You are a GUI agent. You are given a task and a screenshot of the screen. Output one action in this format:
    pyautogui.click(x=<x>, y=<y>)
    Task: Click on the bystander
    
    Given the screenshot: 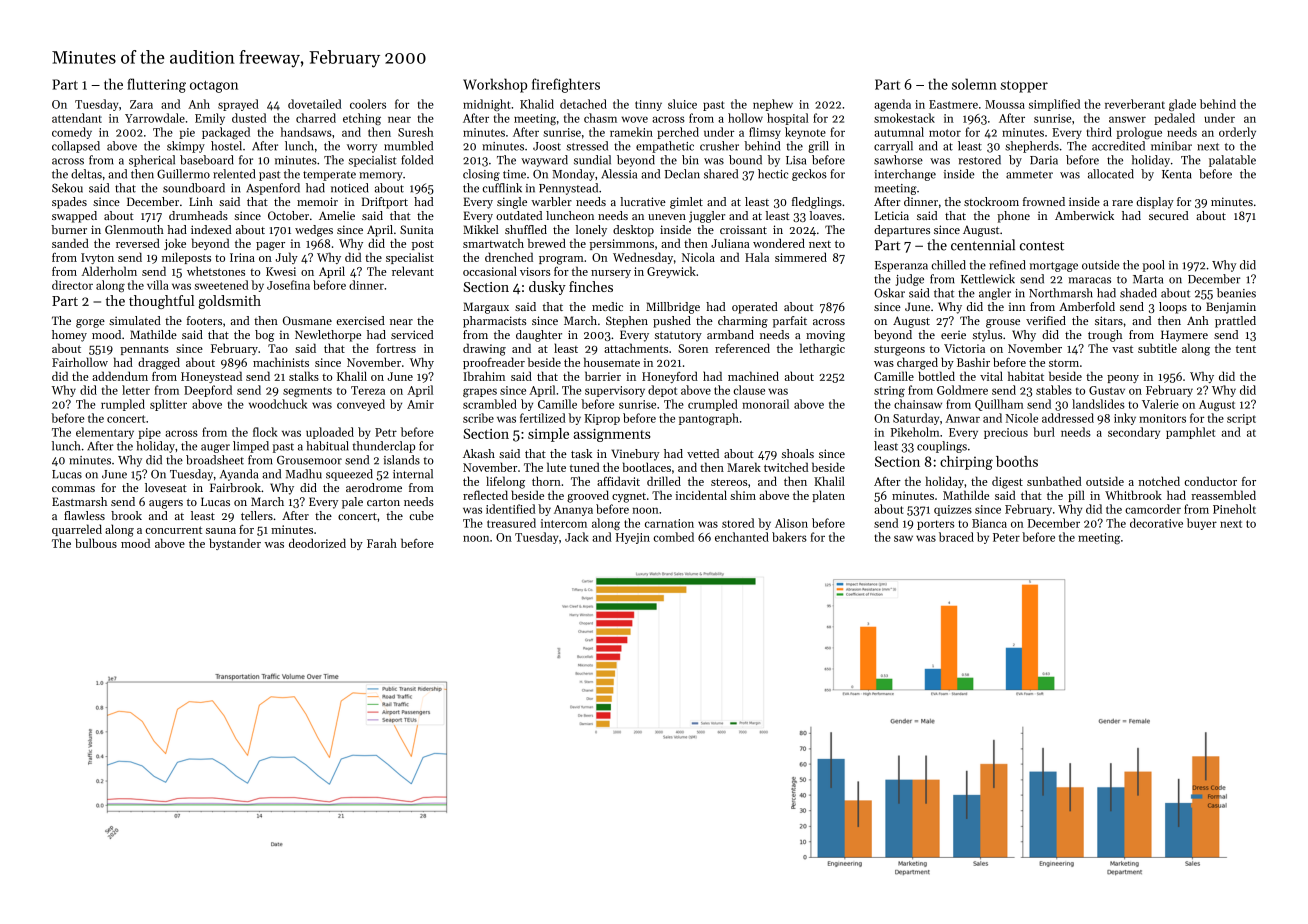 What is the action you would take?
    pyautogui.click(x=235, y=544)
